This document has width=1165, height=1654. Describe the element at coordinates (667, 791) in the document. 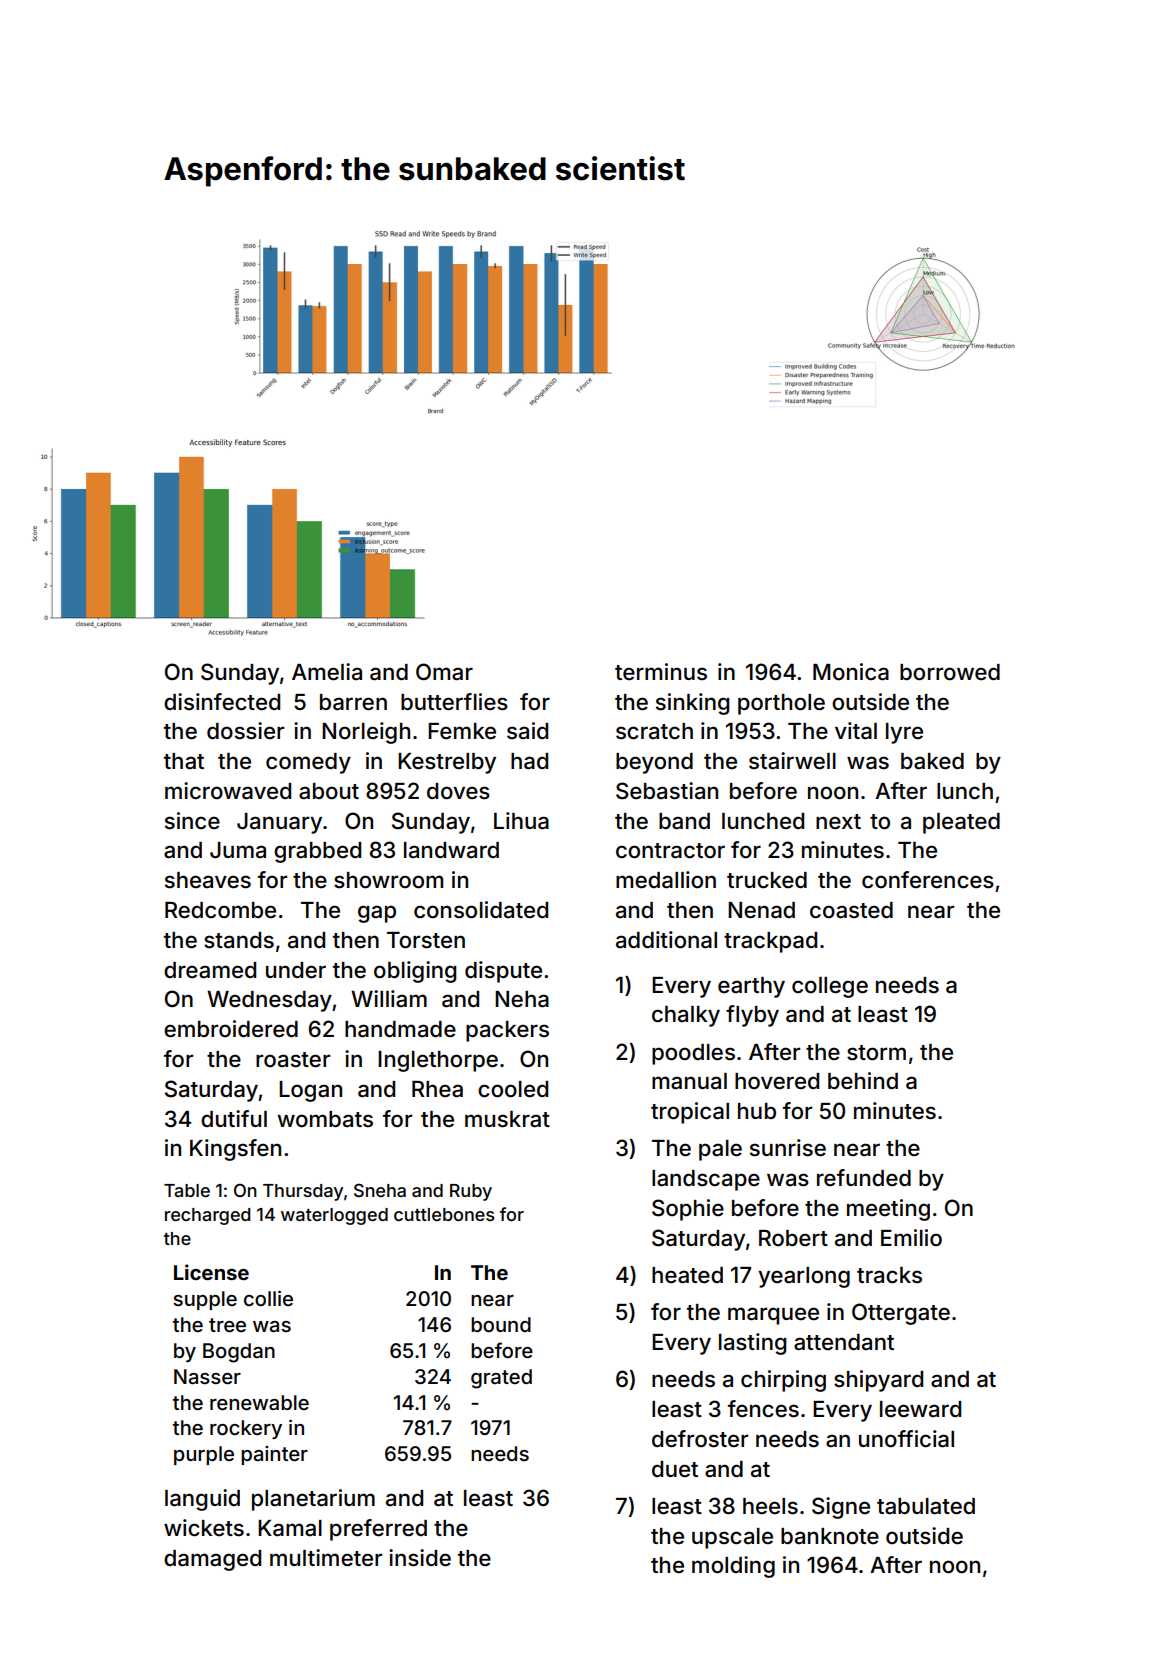

I see `Sebastian` at that location.
